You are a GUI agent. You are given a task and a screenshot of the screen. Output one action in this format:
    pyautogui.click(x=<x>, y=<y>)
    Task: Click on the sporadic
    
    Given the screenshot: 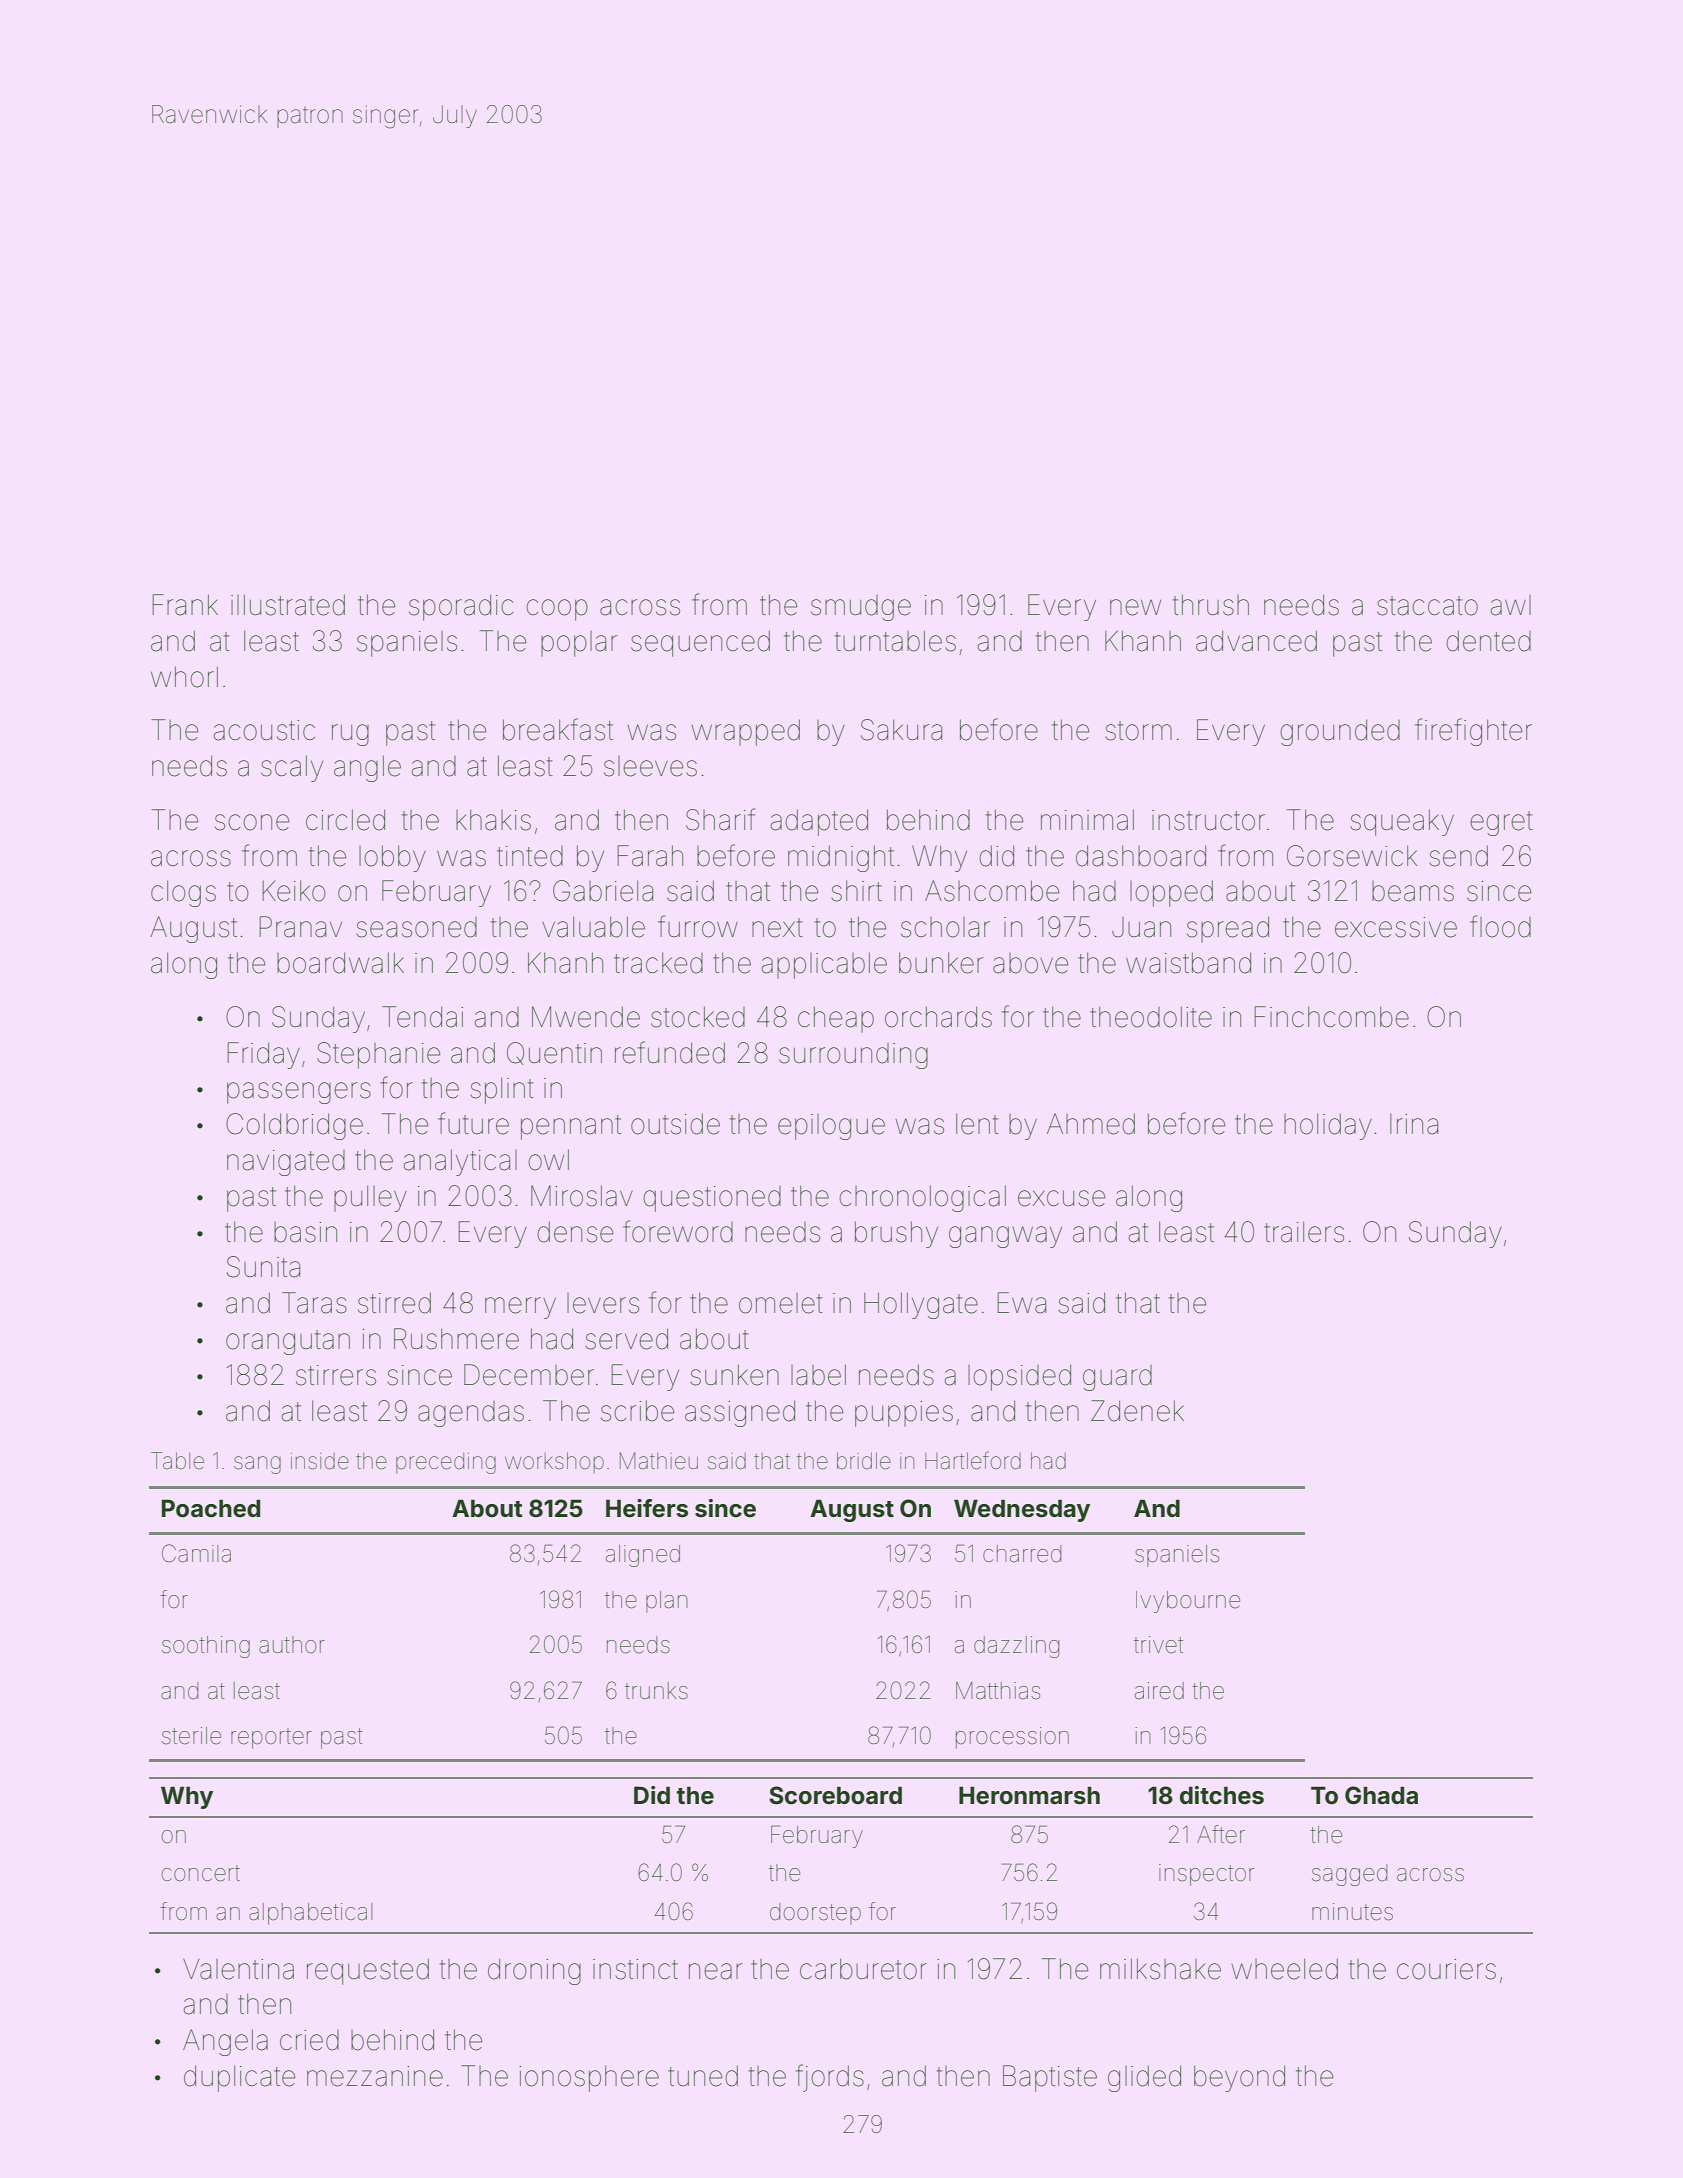 What is the action you would take?
    pyautogui.click(x=461, y=607)
